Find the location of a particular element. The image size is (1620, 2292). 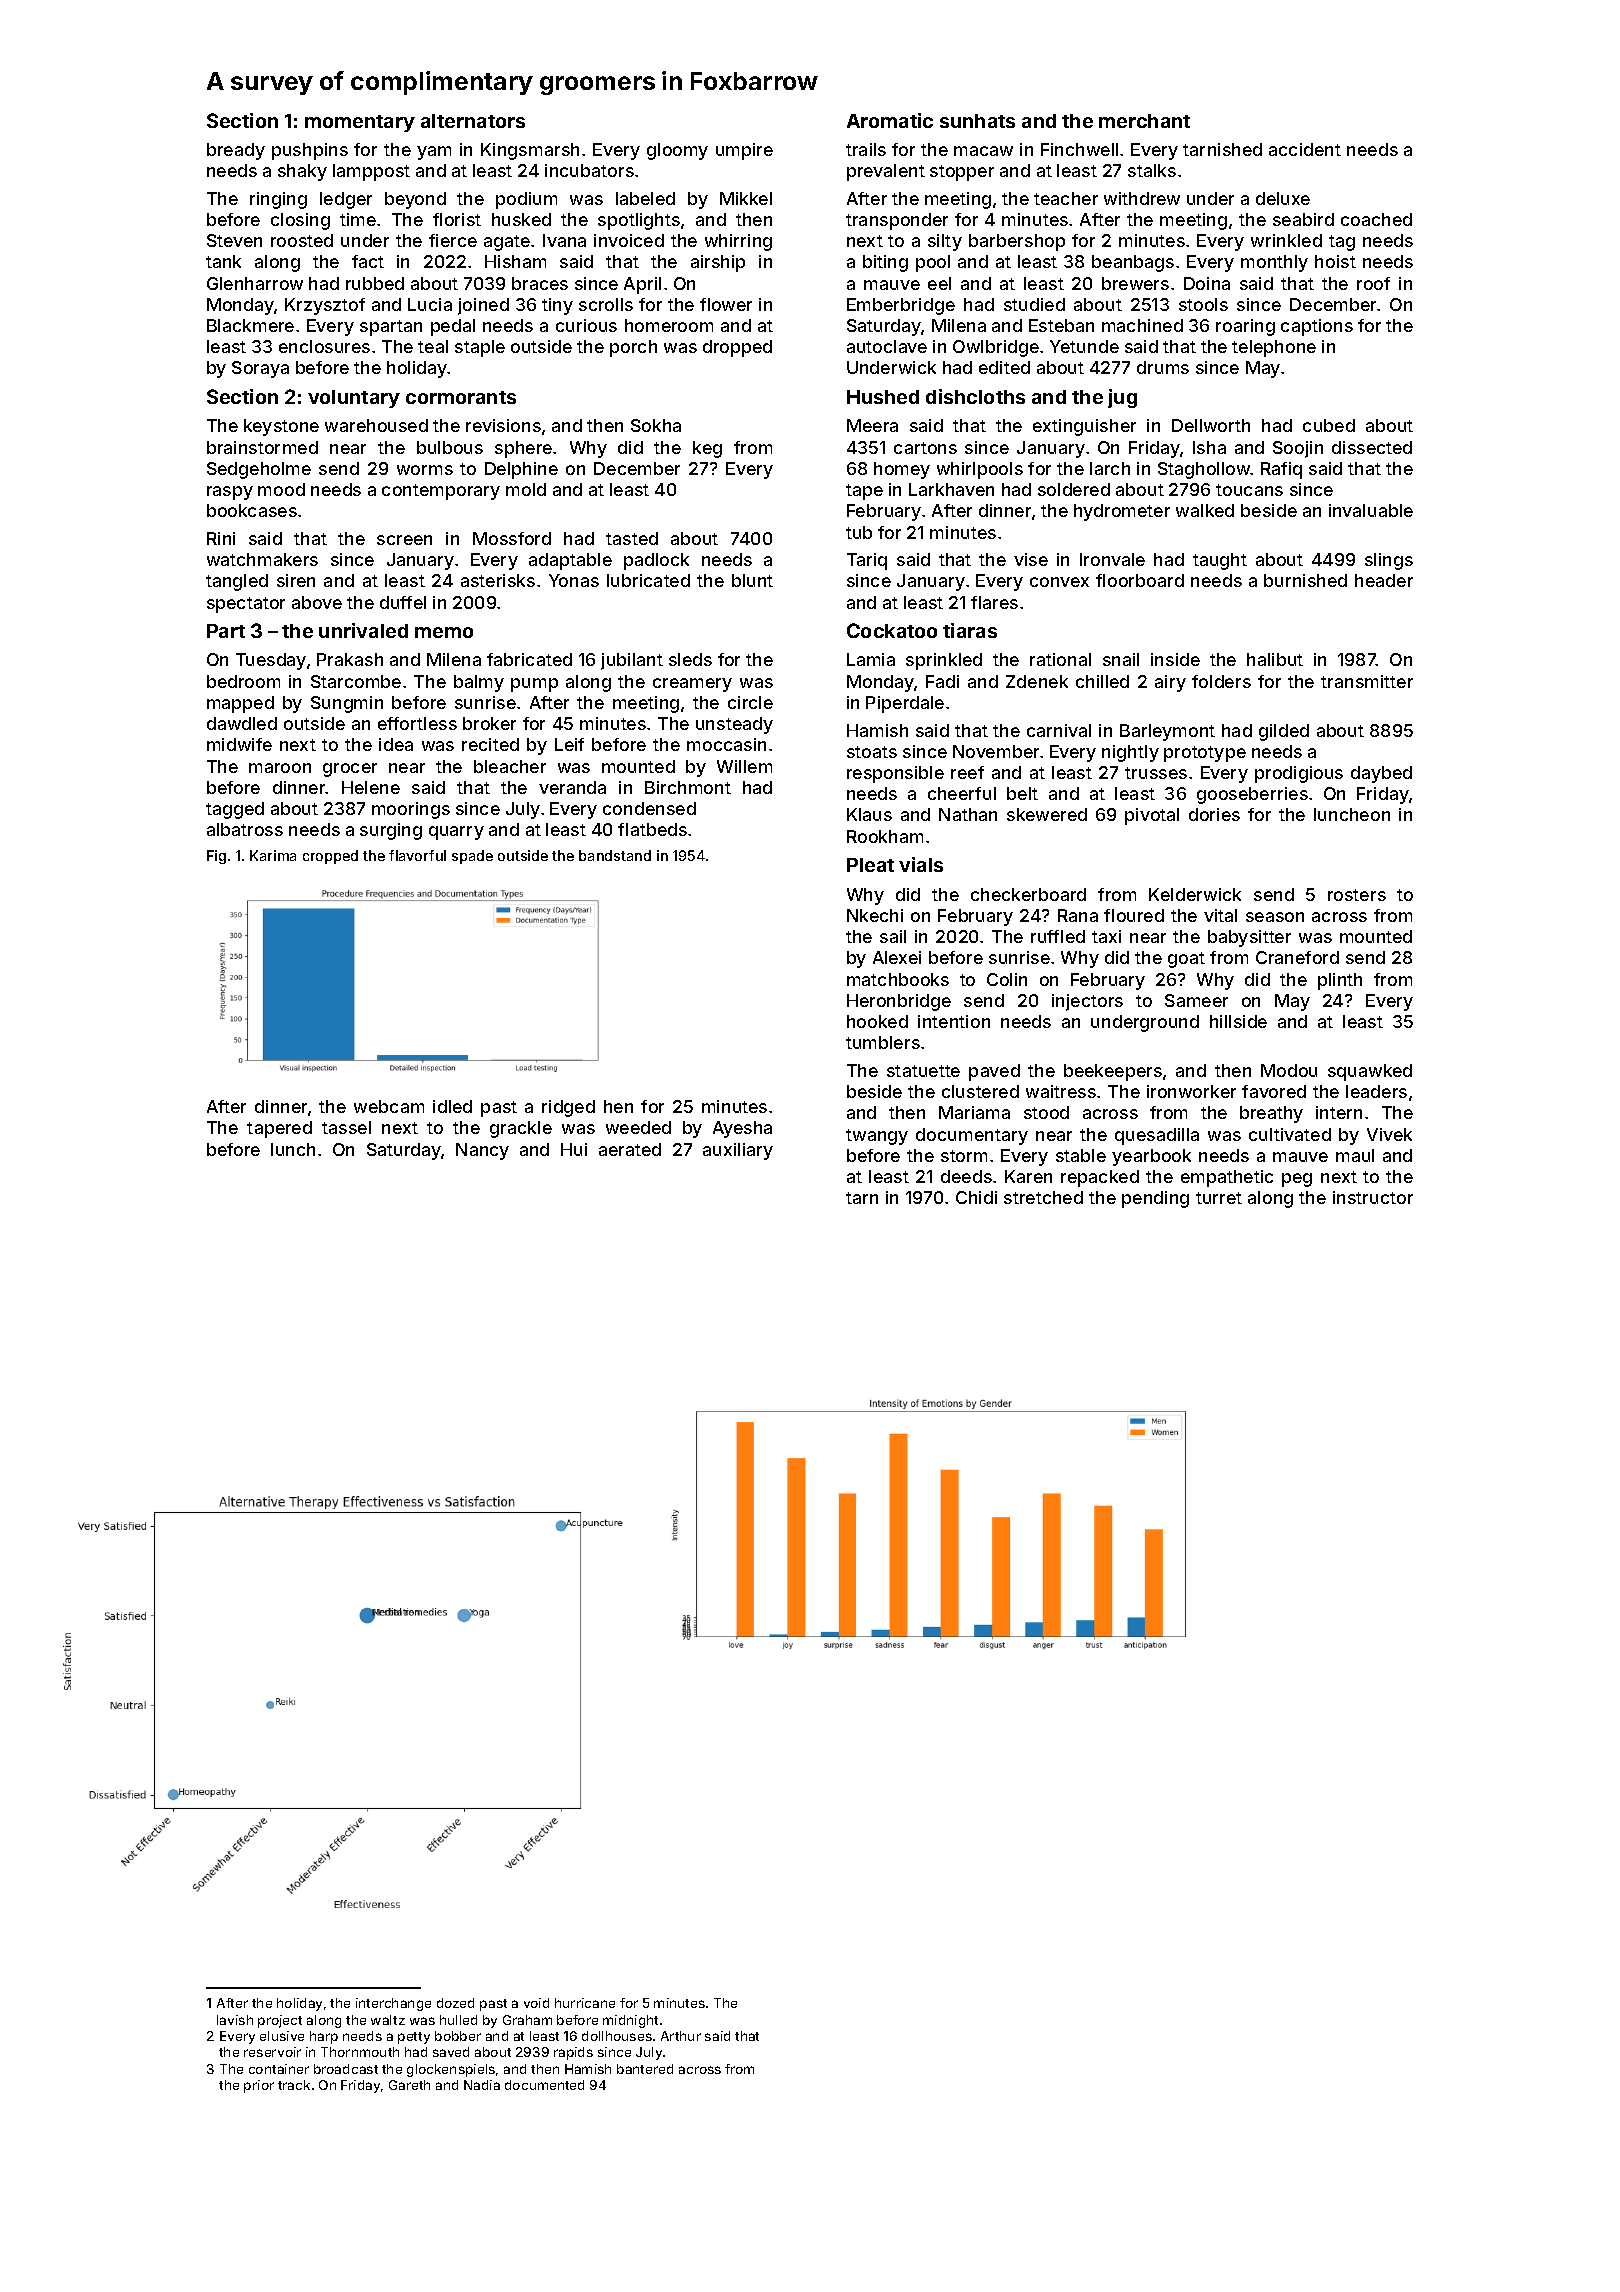

barbershop is located at coordinates (1017, 242).
